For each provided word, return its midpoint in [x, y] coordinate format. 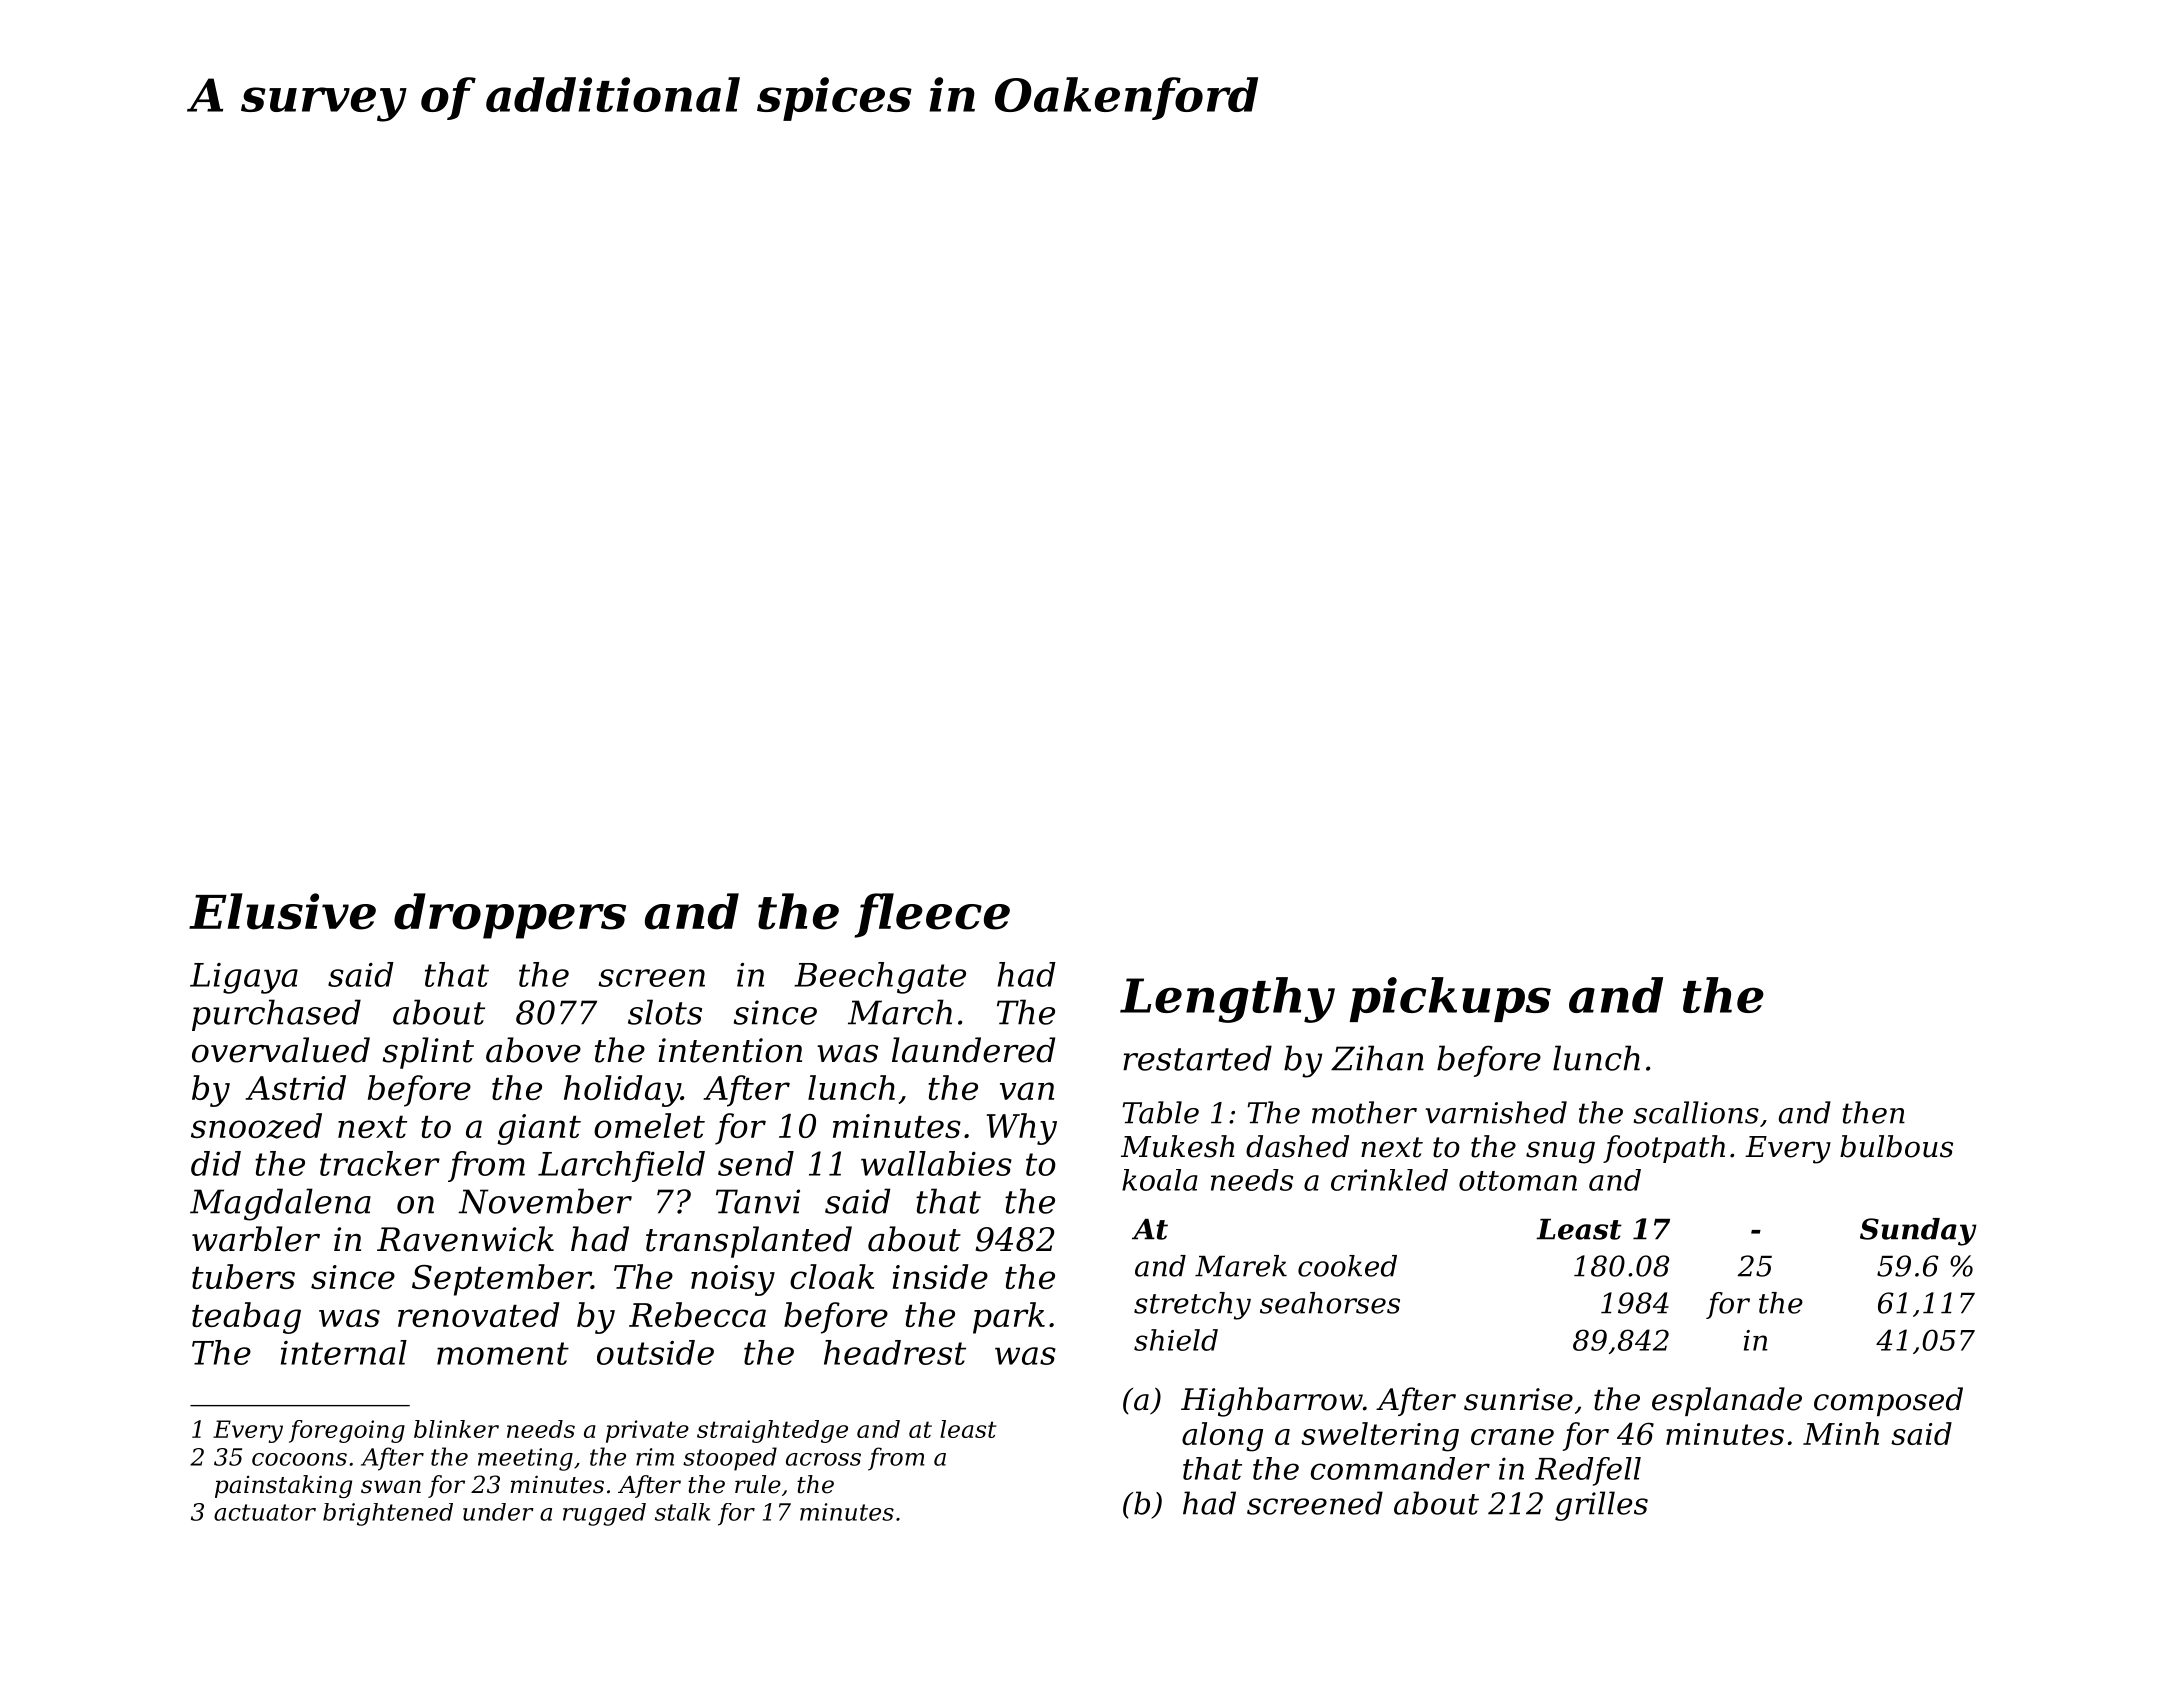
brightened [388, 1514]
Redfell [1588, 1471]
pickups [1450, 999]
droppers [510, 916]
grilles [1601, 1506]
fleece [932, 915]
